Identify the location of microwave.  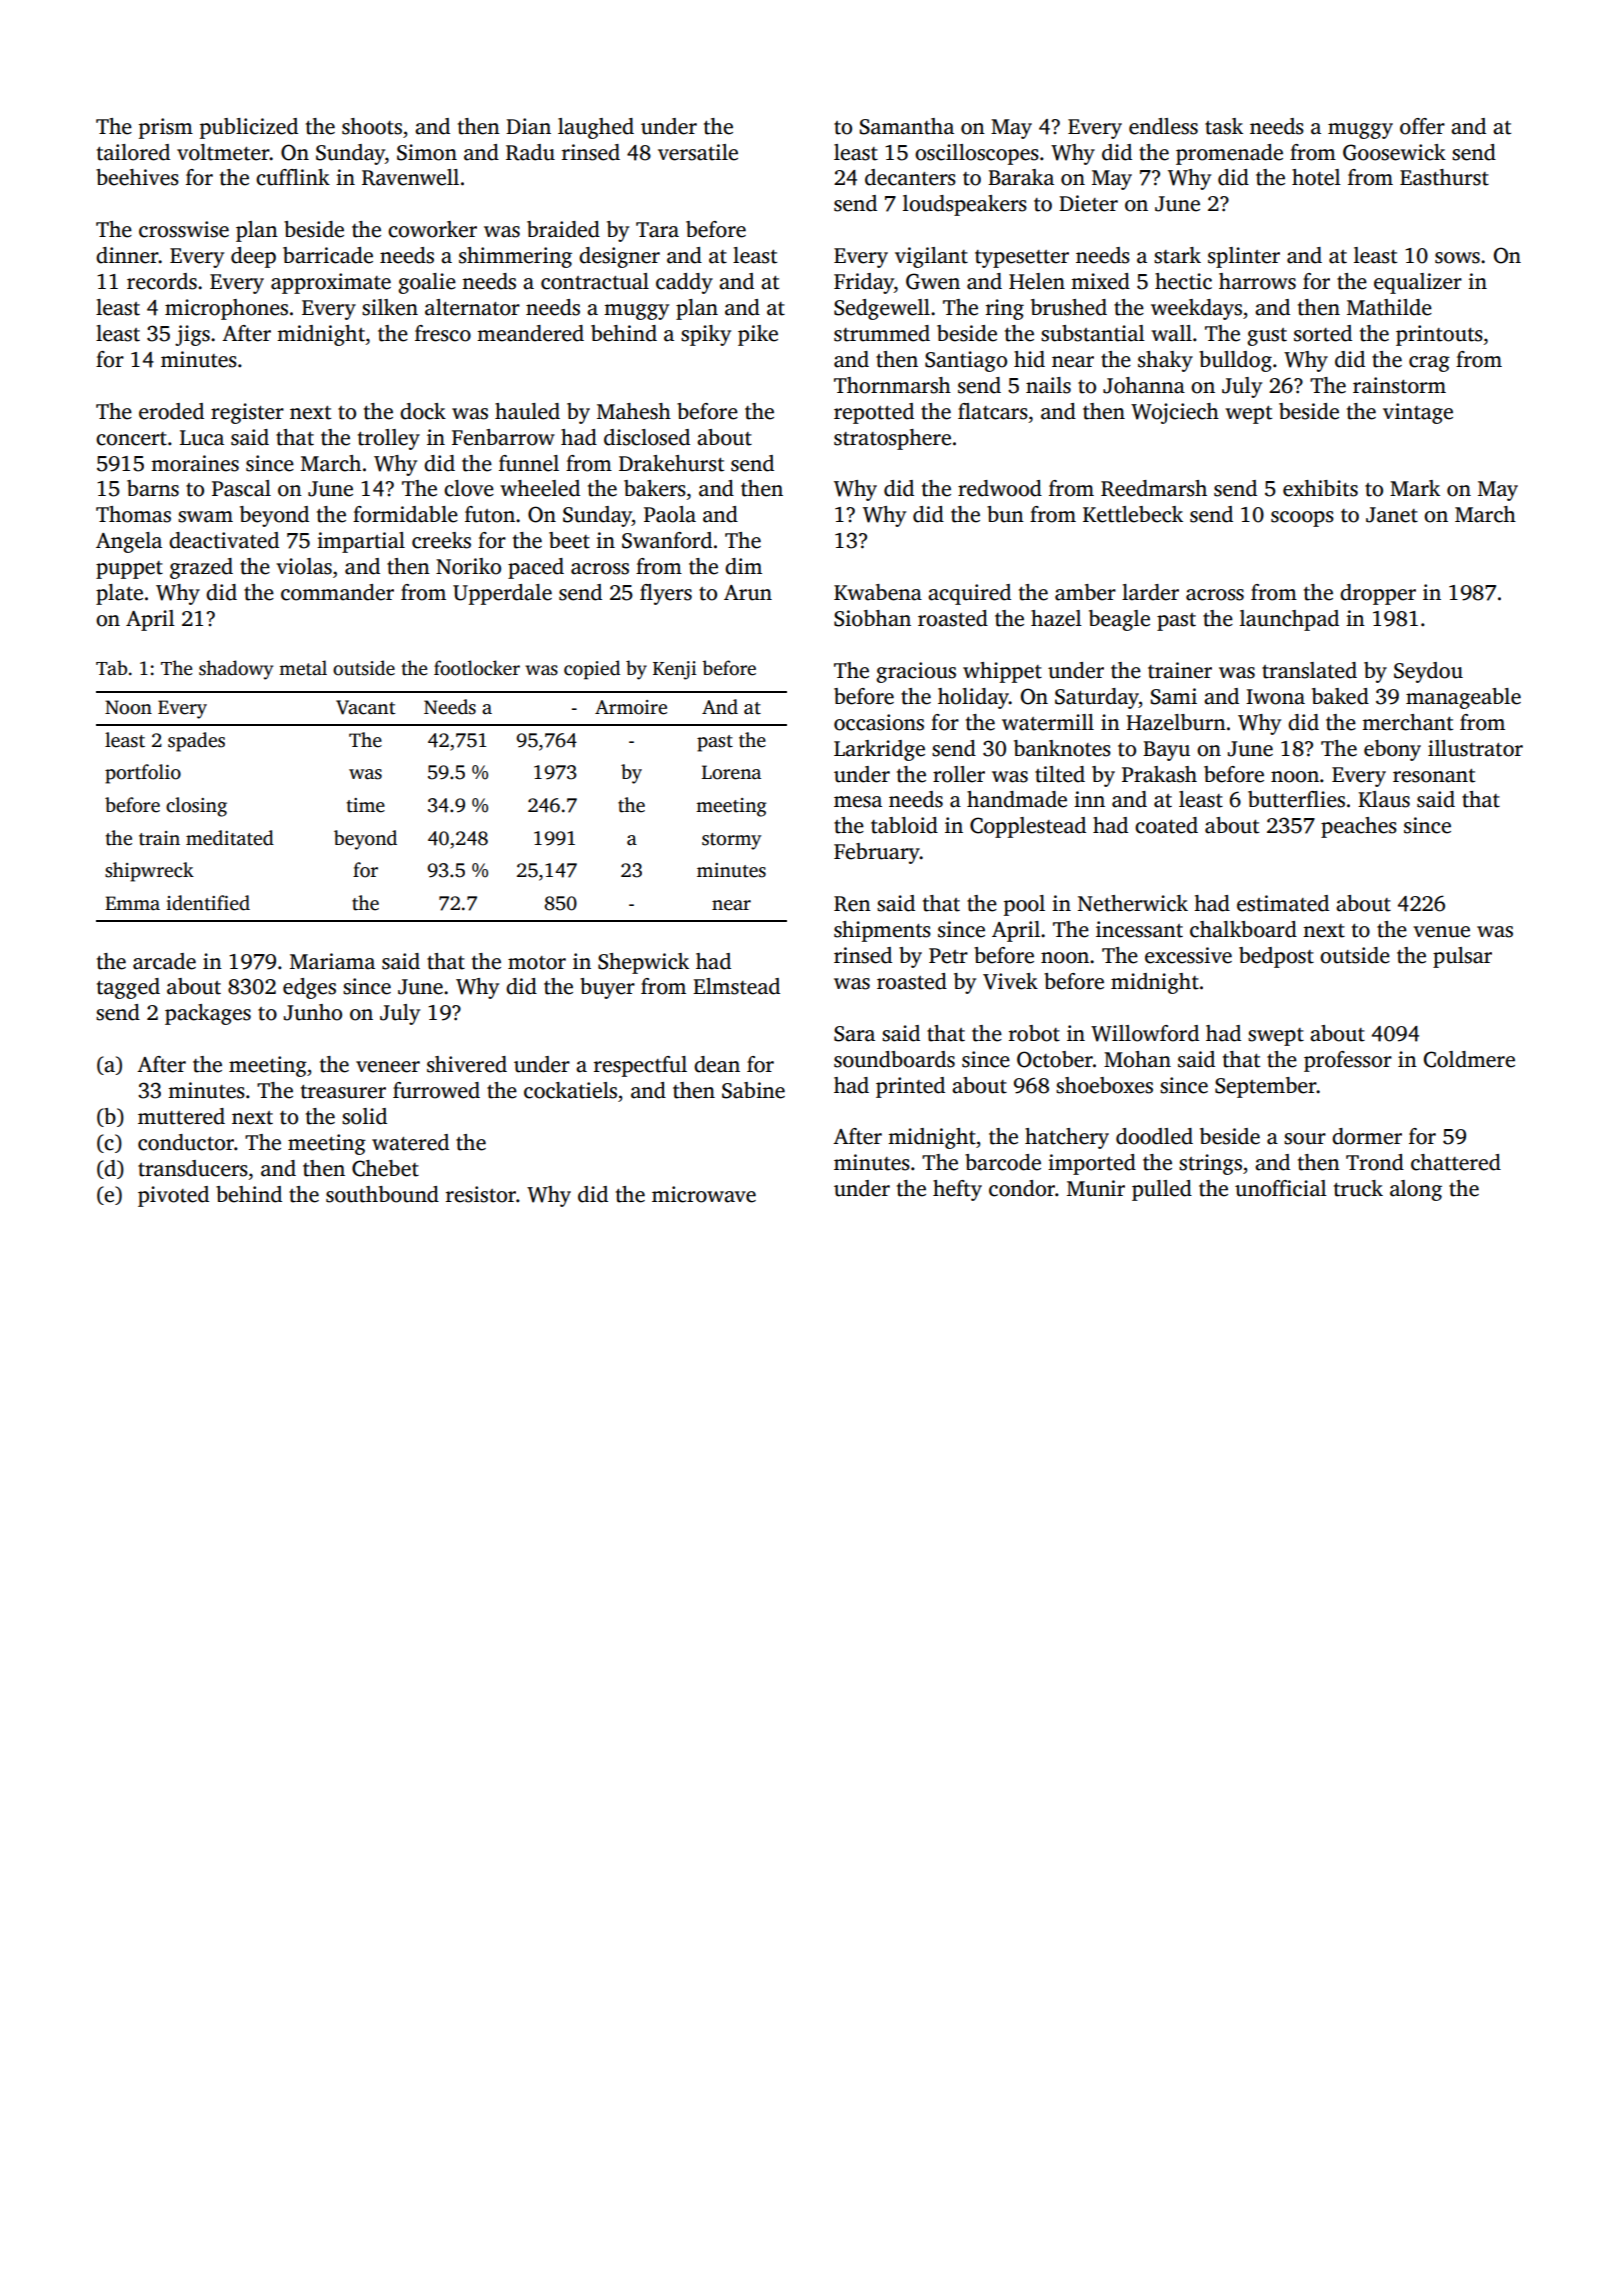
(704, 1194).
